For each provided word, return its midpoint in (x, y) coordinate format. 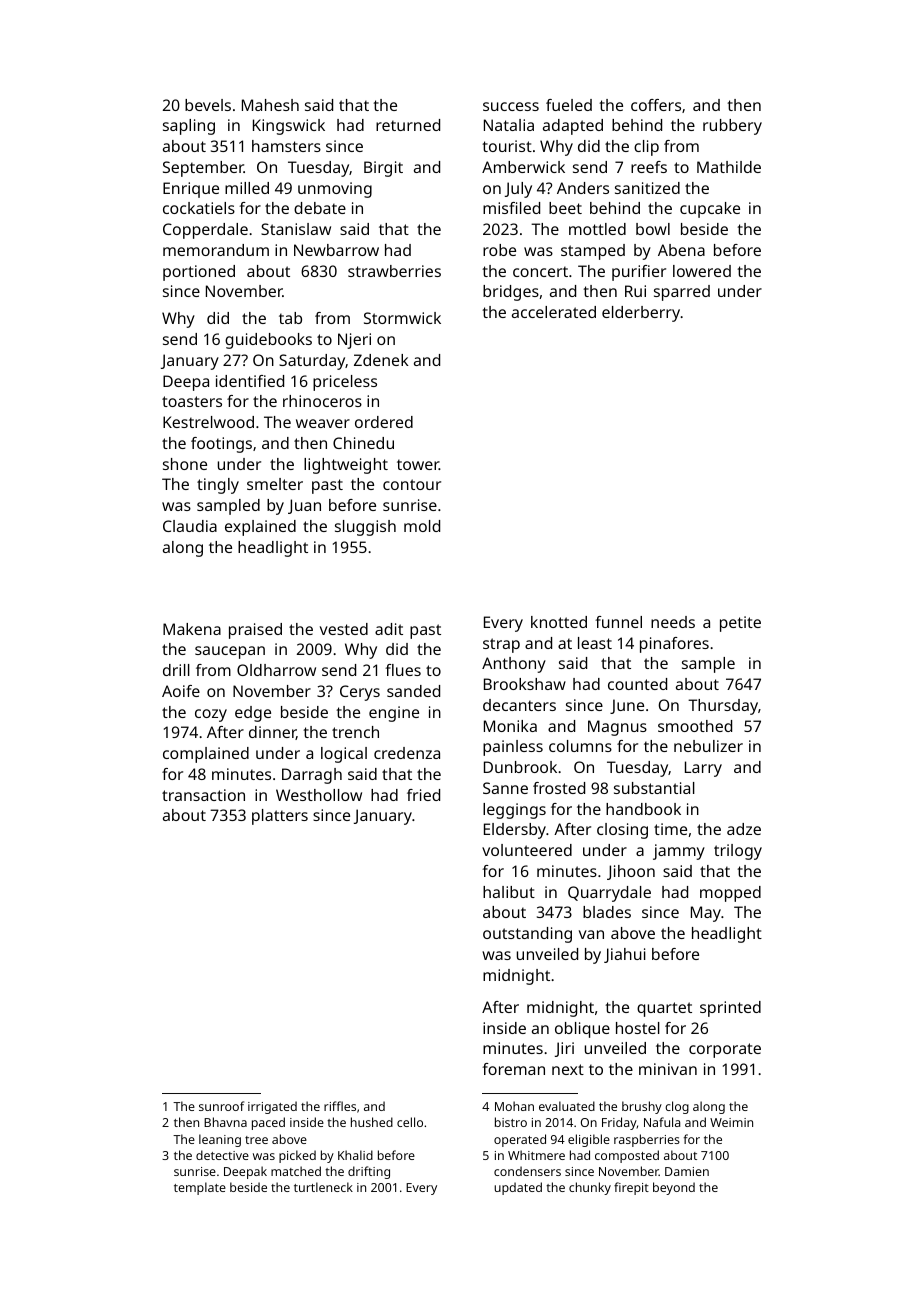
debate (320, 208)
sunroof (221, 1106)
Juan (304, 506)
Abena (681, 250)
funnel (618, 622)
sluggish (365, 528)
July (518, 190)
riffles (340, 1106)
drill (176, 670)
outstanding (527, 935)
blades (607, 912)
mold (422, 526)
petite (740, 624)
